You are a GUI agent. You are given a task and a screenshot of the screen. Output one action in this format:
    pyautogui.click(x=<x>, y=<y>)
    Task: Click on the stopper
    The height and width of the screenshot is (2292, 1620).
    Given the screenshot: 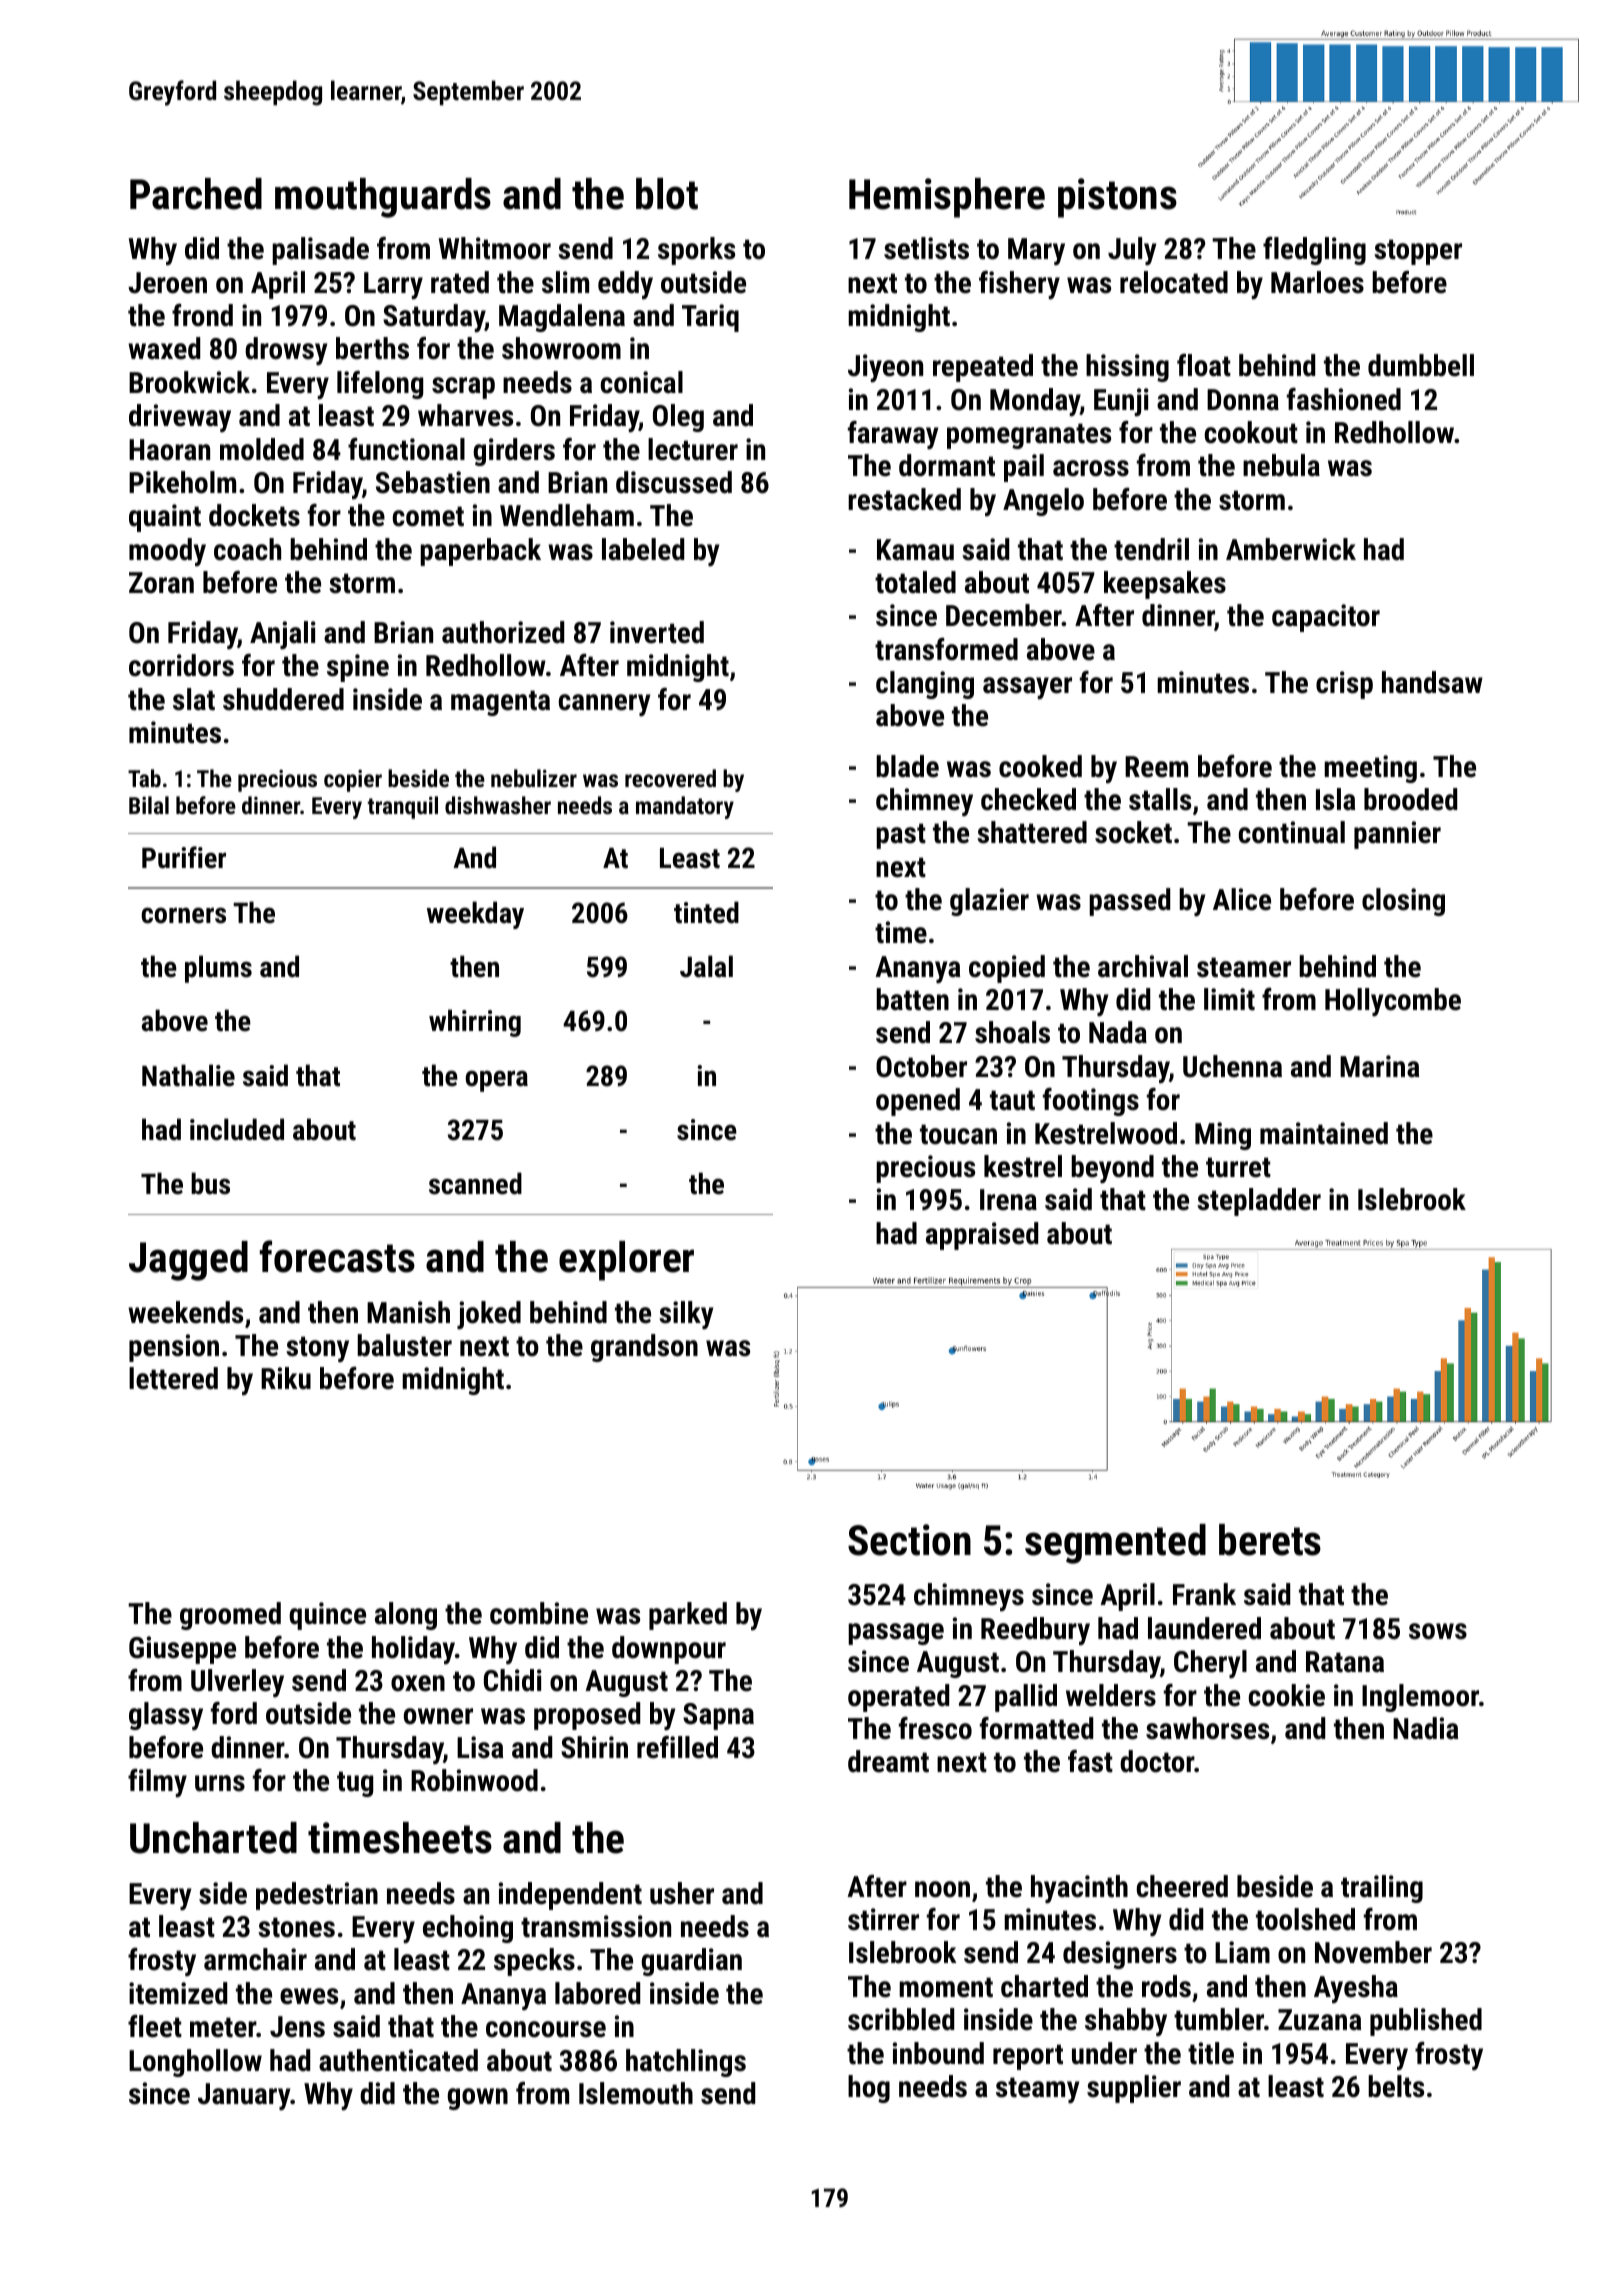 What is the action you would take?
    pyautogui.click(x=1418, y=252)
